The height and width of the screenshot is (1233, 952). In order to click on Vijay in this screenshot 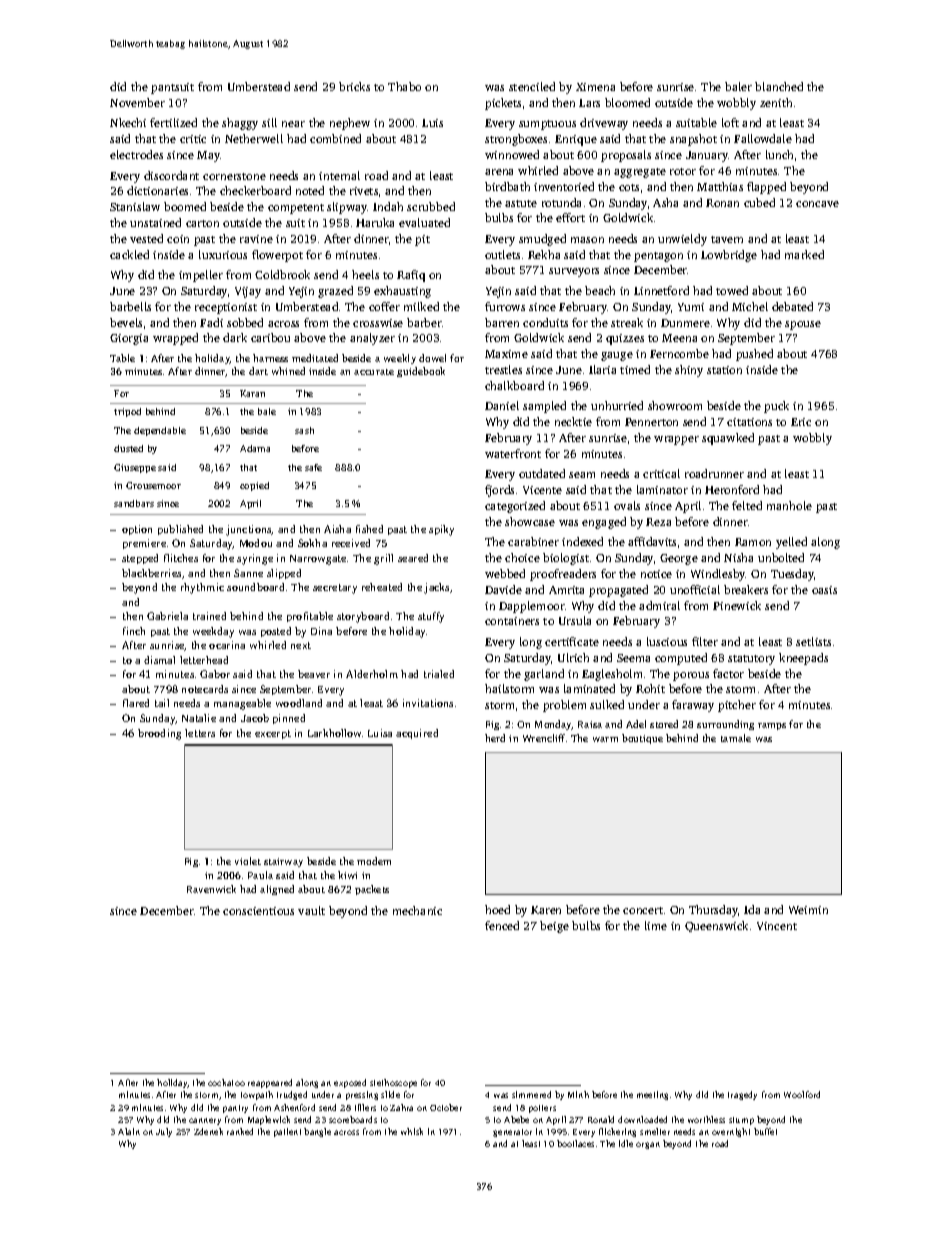, I will do `click(248, 292)`.
